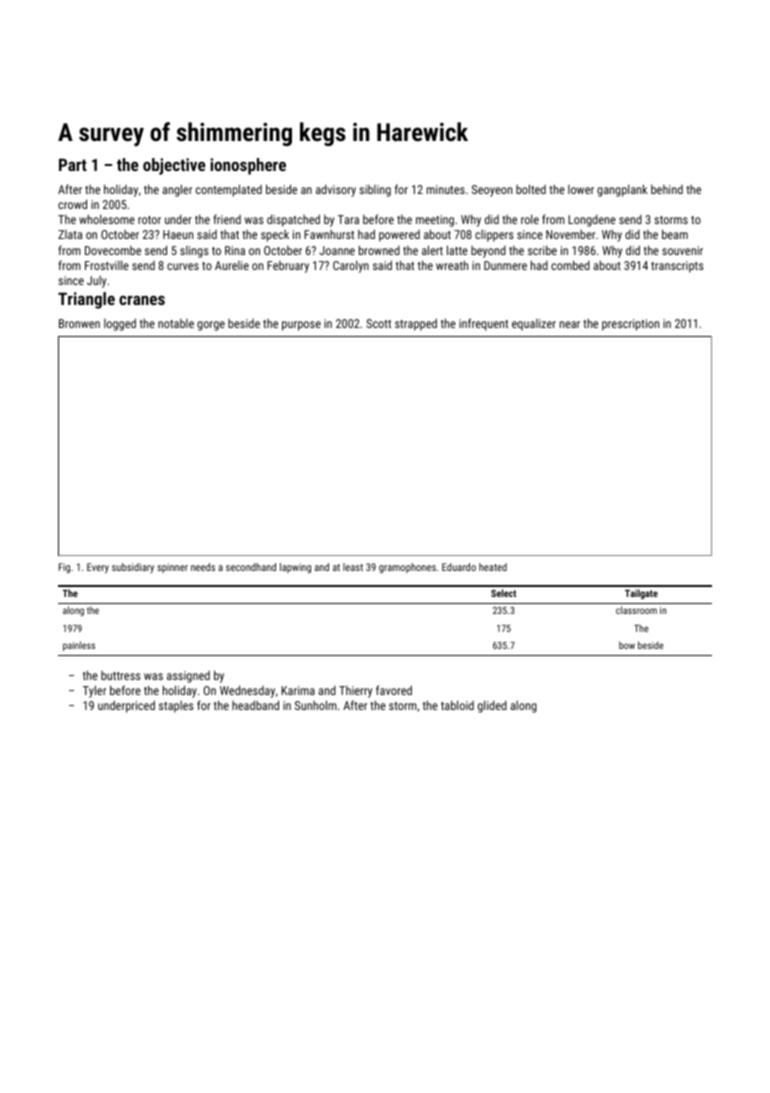 This screenshot has height=1093, width=770. I want to click on Fig, so click(64, 568).
